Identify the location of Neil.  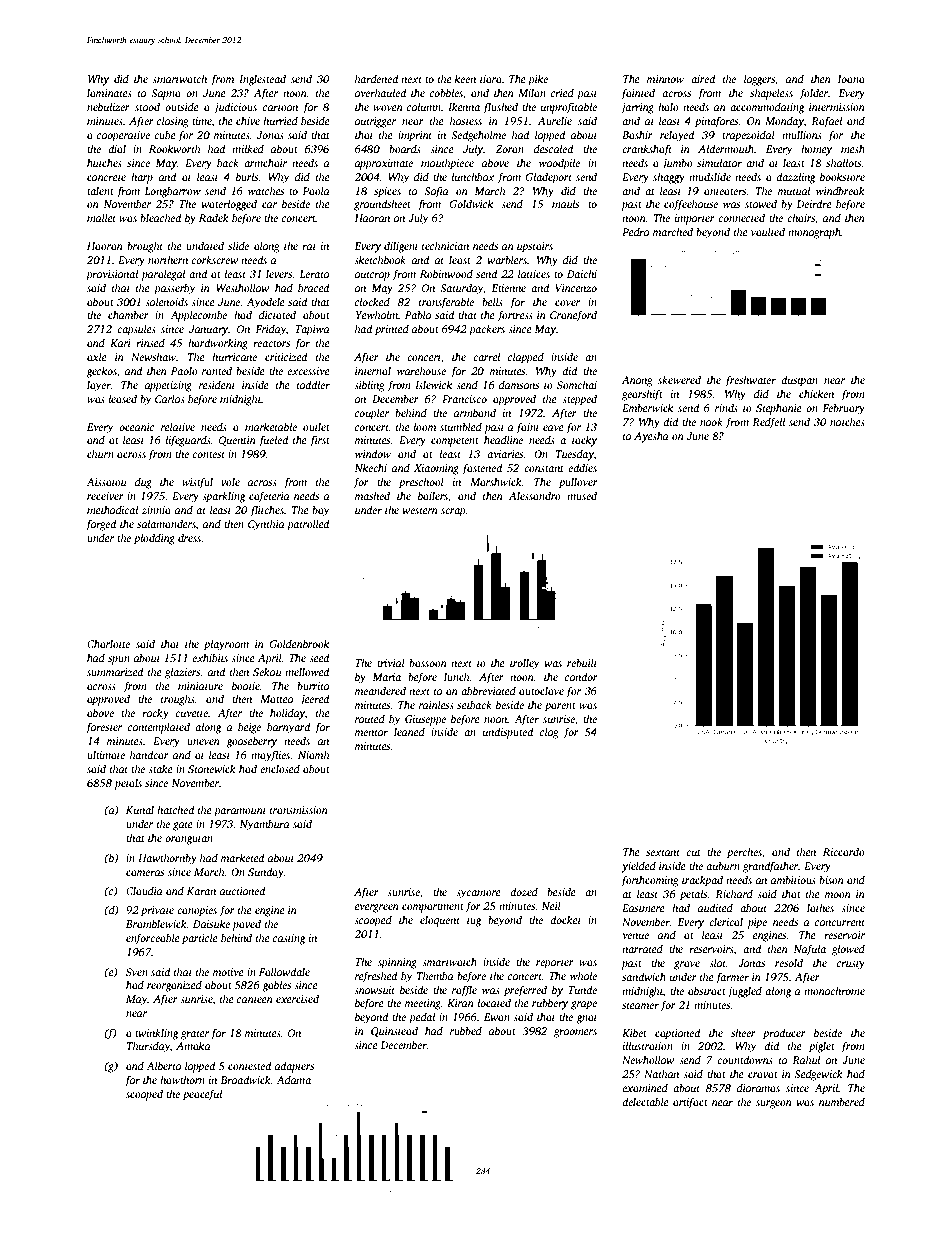
(551, 905).
